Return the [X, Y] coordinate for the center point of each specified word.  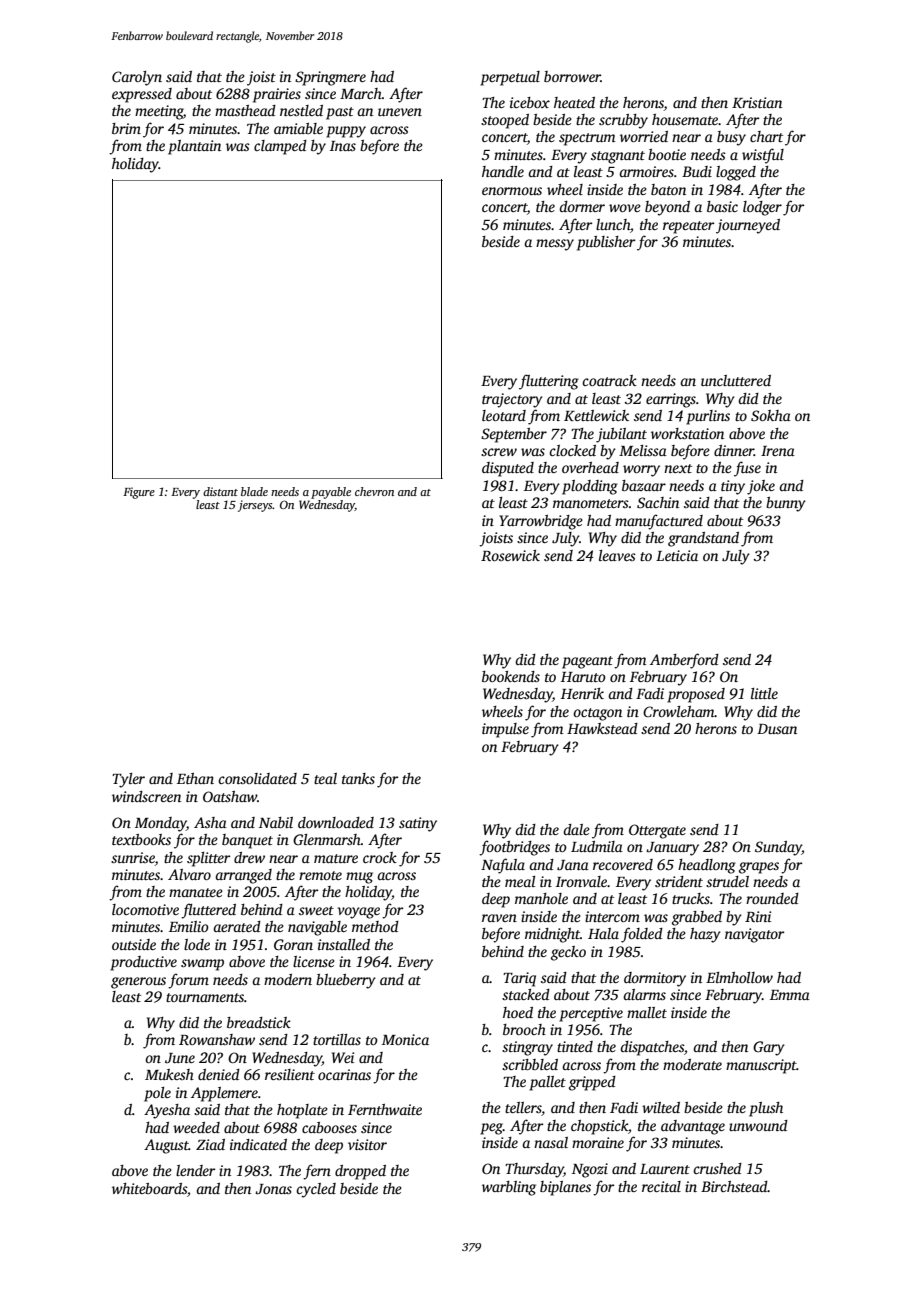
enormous [512, 191]
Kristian [757, 102]
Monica [405, 1039]
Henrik [582, 693]
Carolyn [137, 78]
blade [254, 491]
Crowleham [679, 711]
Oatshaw [230, 796]
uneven [400, 112]
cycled [316, 1190]
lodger [762, 208]
